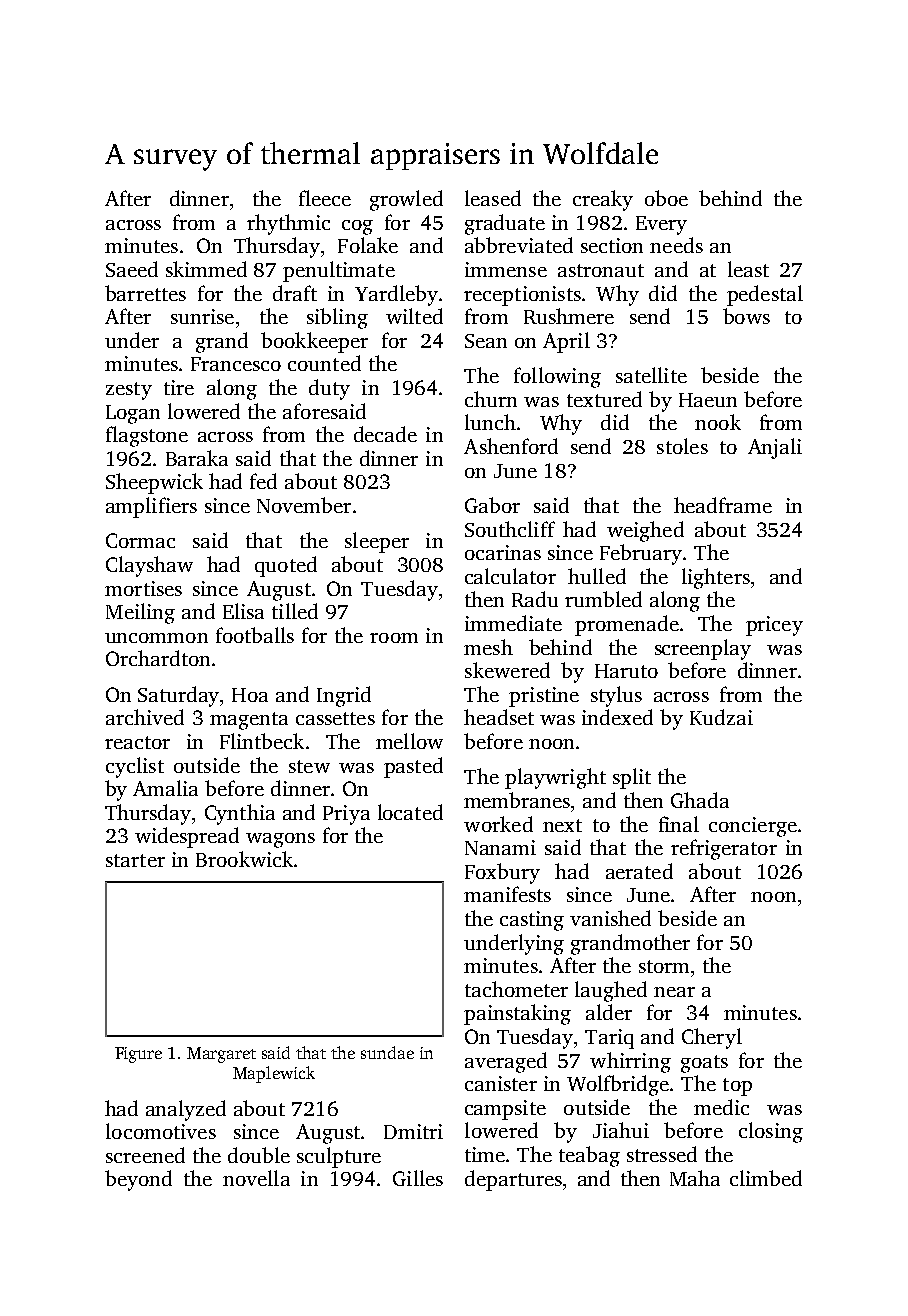 The width and height of the document is (908, 1316). What do you see at coordinates (256, 1178) in the document?
I see `novella` at bounding box center [256, 1178].
